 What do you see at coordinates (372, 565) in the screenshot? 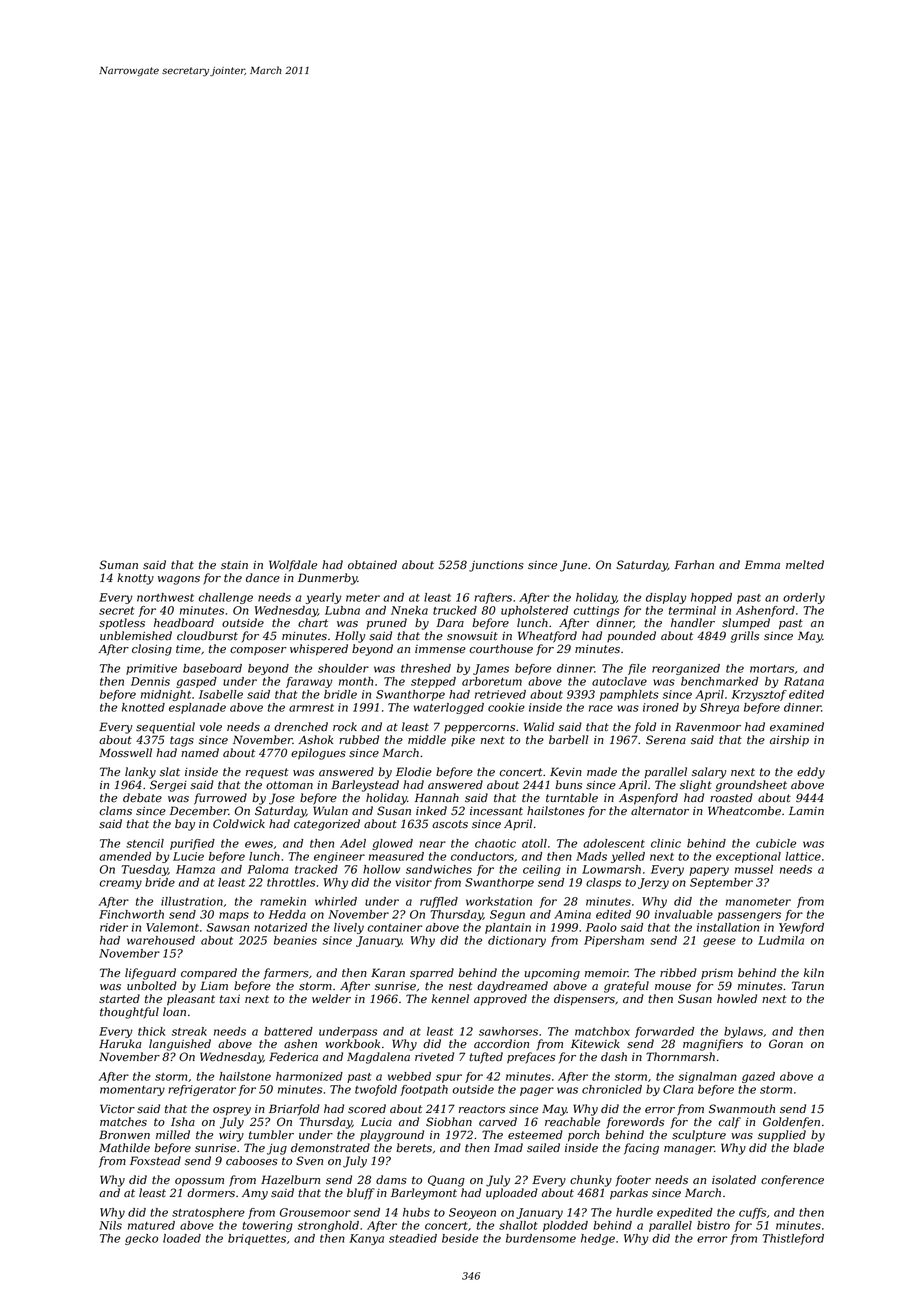
I see `obtained` at bounding box center [372, 565].
